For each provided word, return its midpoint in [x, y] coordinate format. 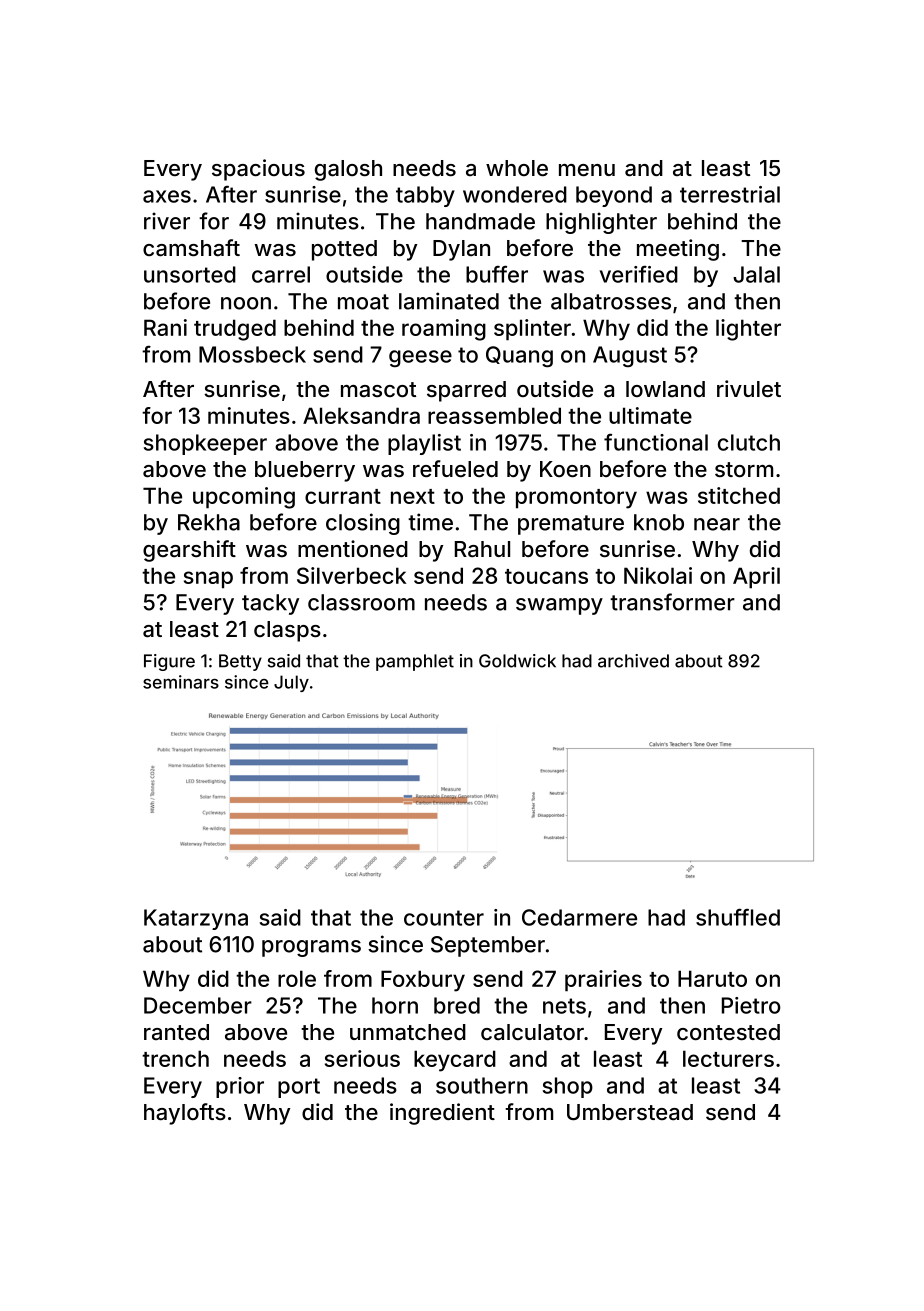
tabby [425, 196]
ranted [176, 1032]
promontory [576, 499]
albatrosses [611, 301]
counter [444, 918]
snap [208, 580]
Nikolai [658, 575]
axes [167, 196]
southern [482, 1085]
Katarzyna [196, 919]
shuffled [738, 917]
